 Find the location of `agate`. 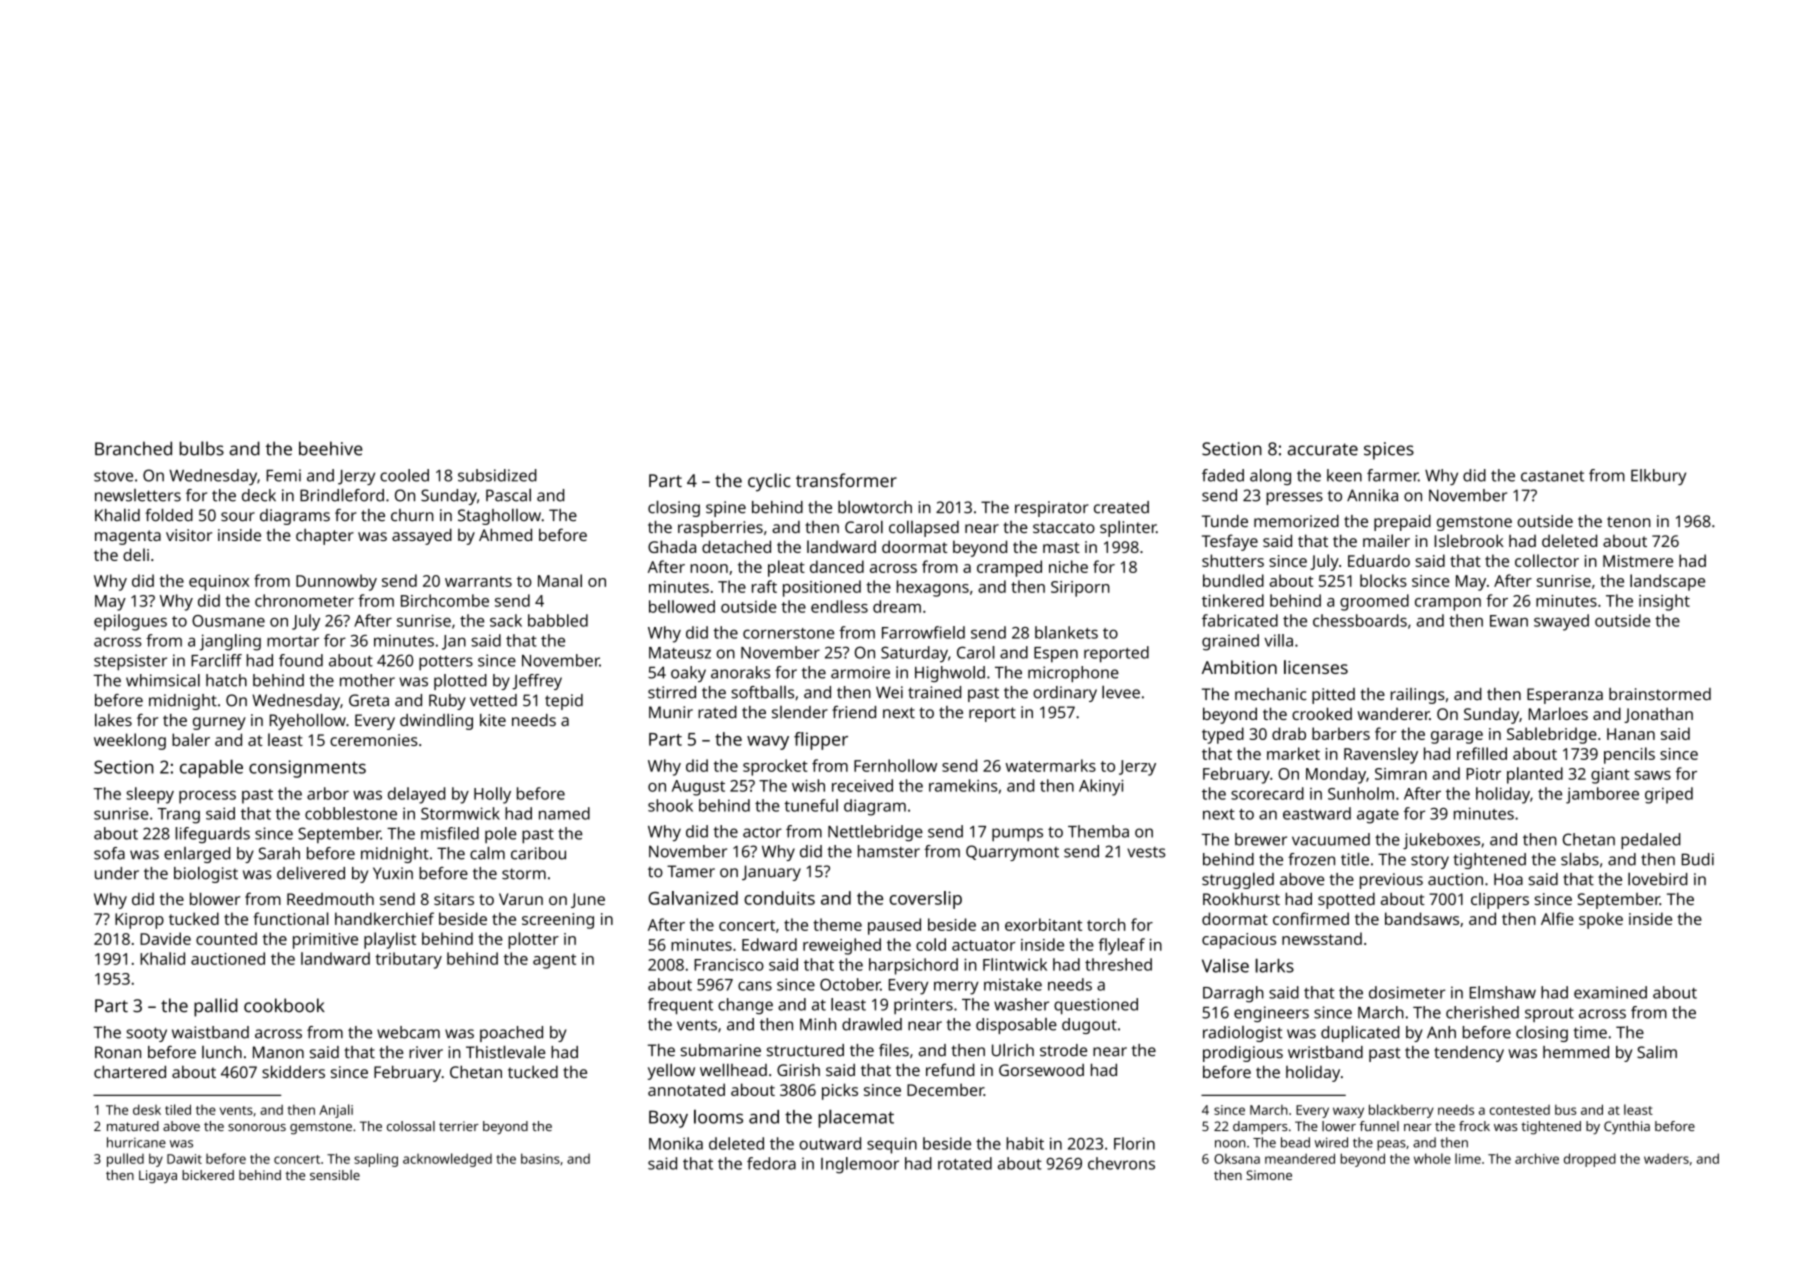

agate is located at coordinates (1378, 816).
